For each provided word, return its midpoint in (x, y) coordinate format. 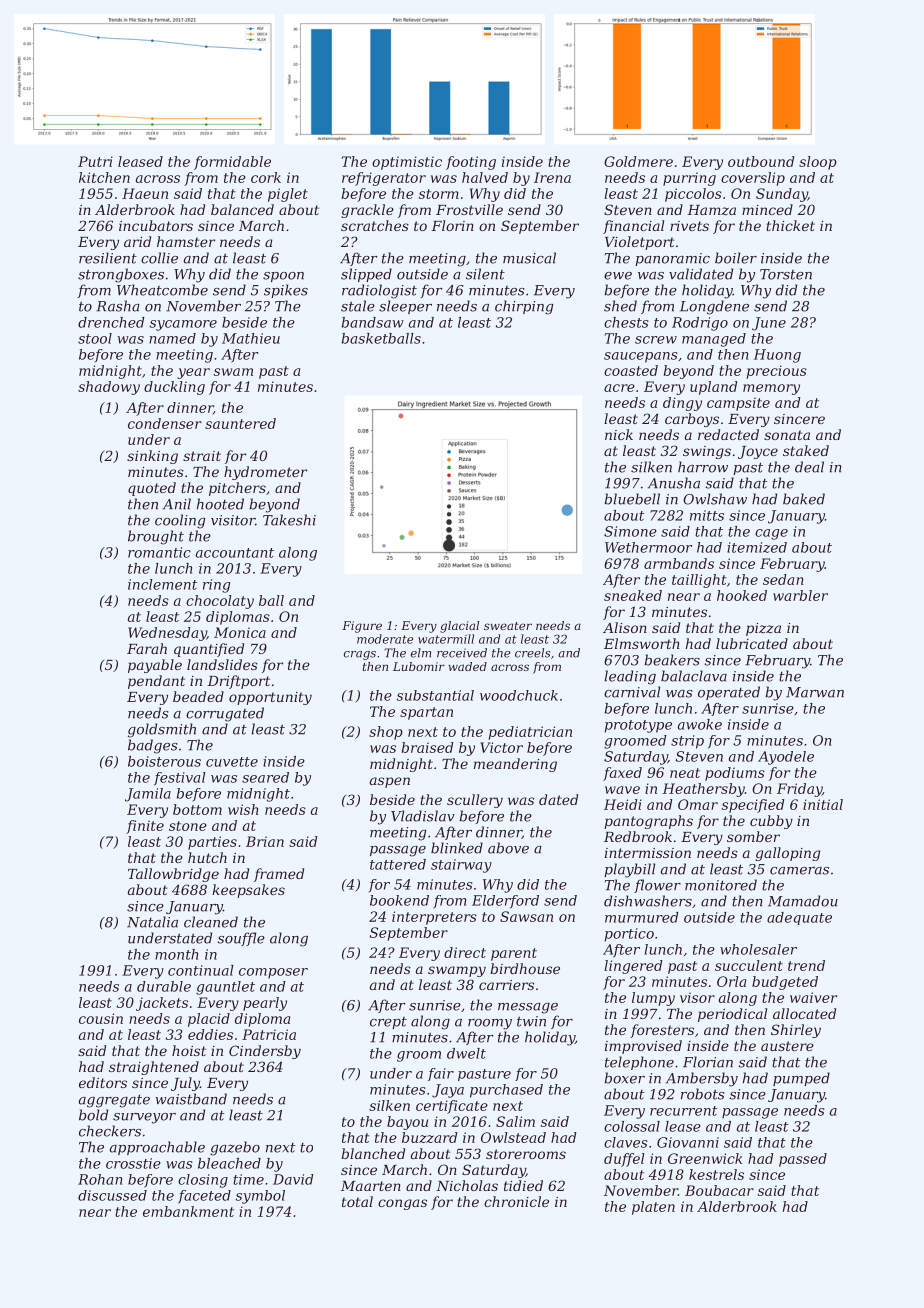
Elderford (505, 902)
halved (485, 177)
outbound (761, 161)
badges (153, 746)
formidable (232, 163)
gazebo (235, 1148)
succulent (749, 965)
